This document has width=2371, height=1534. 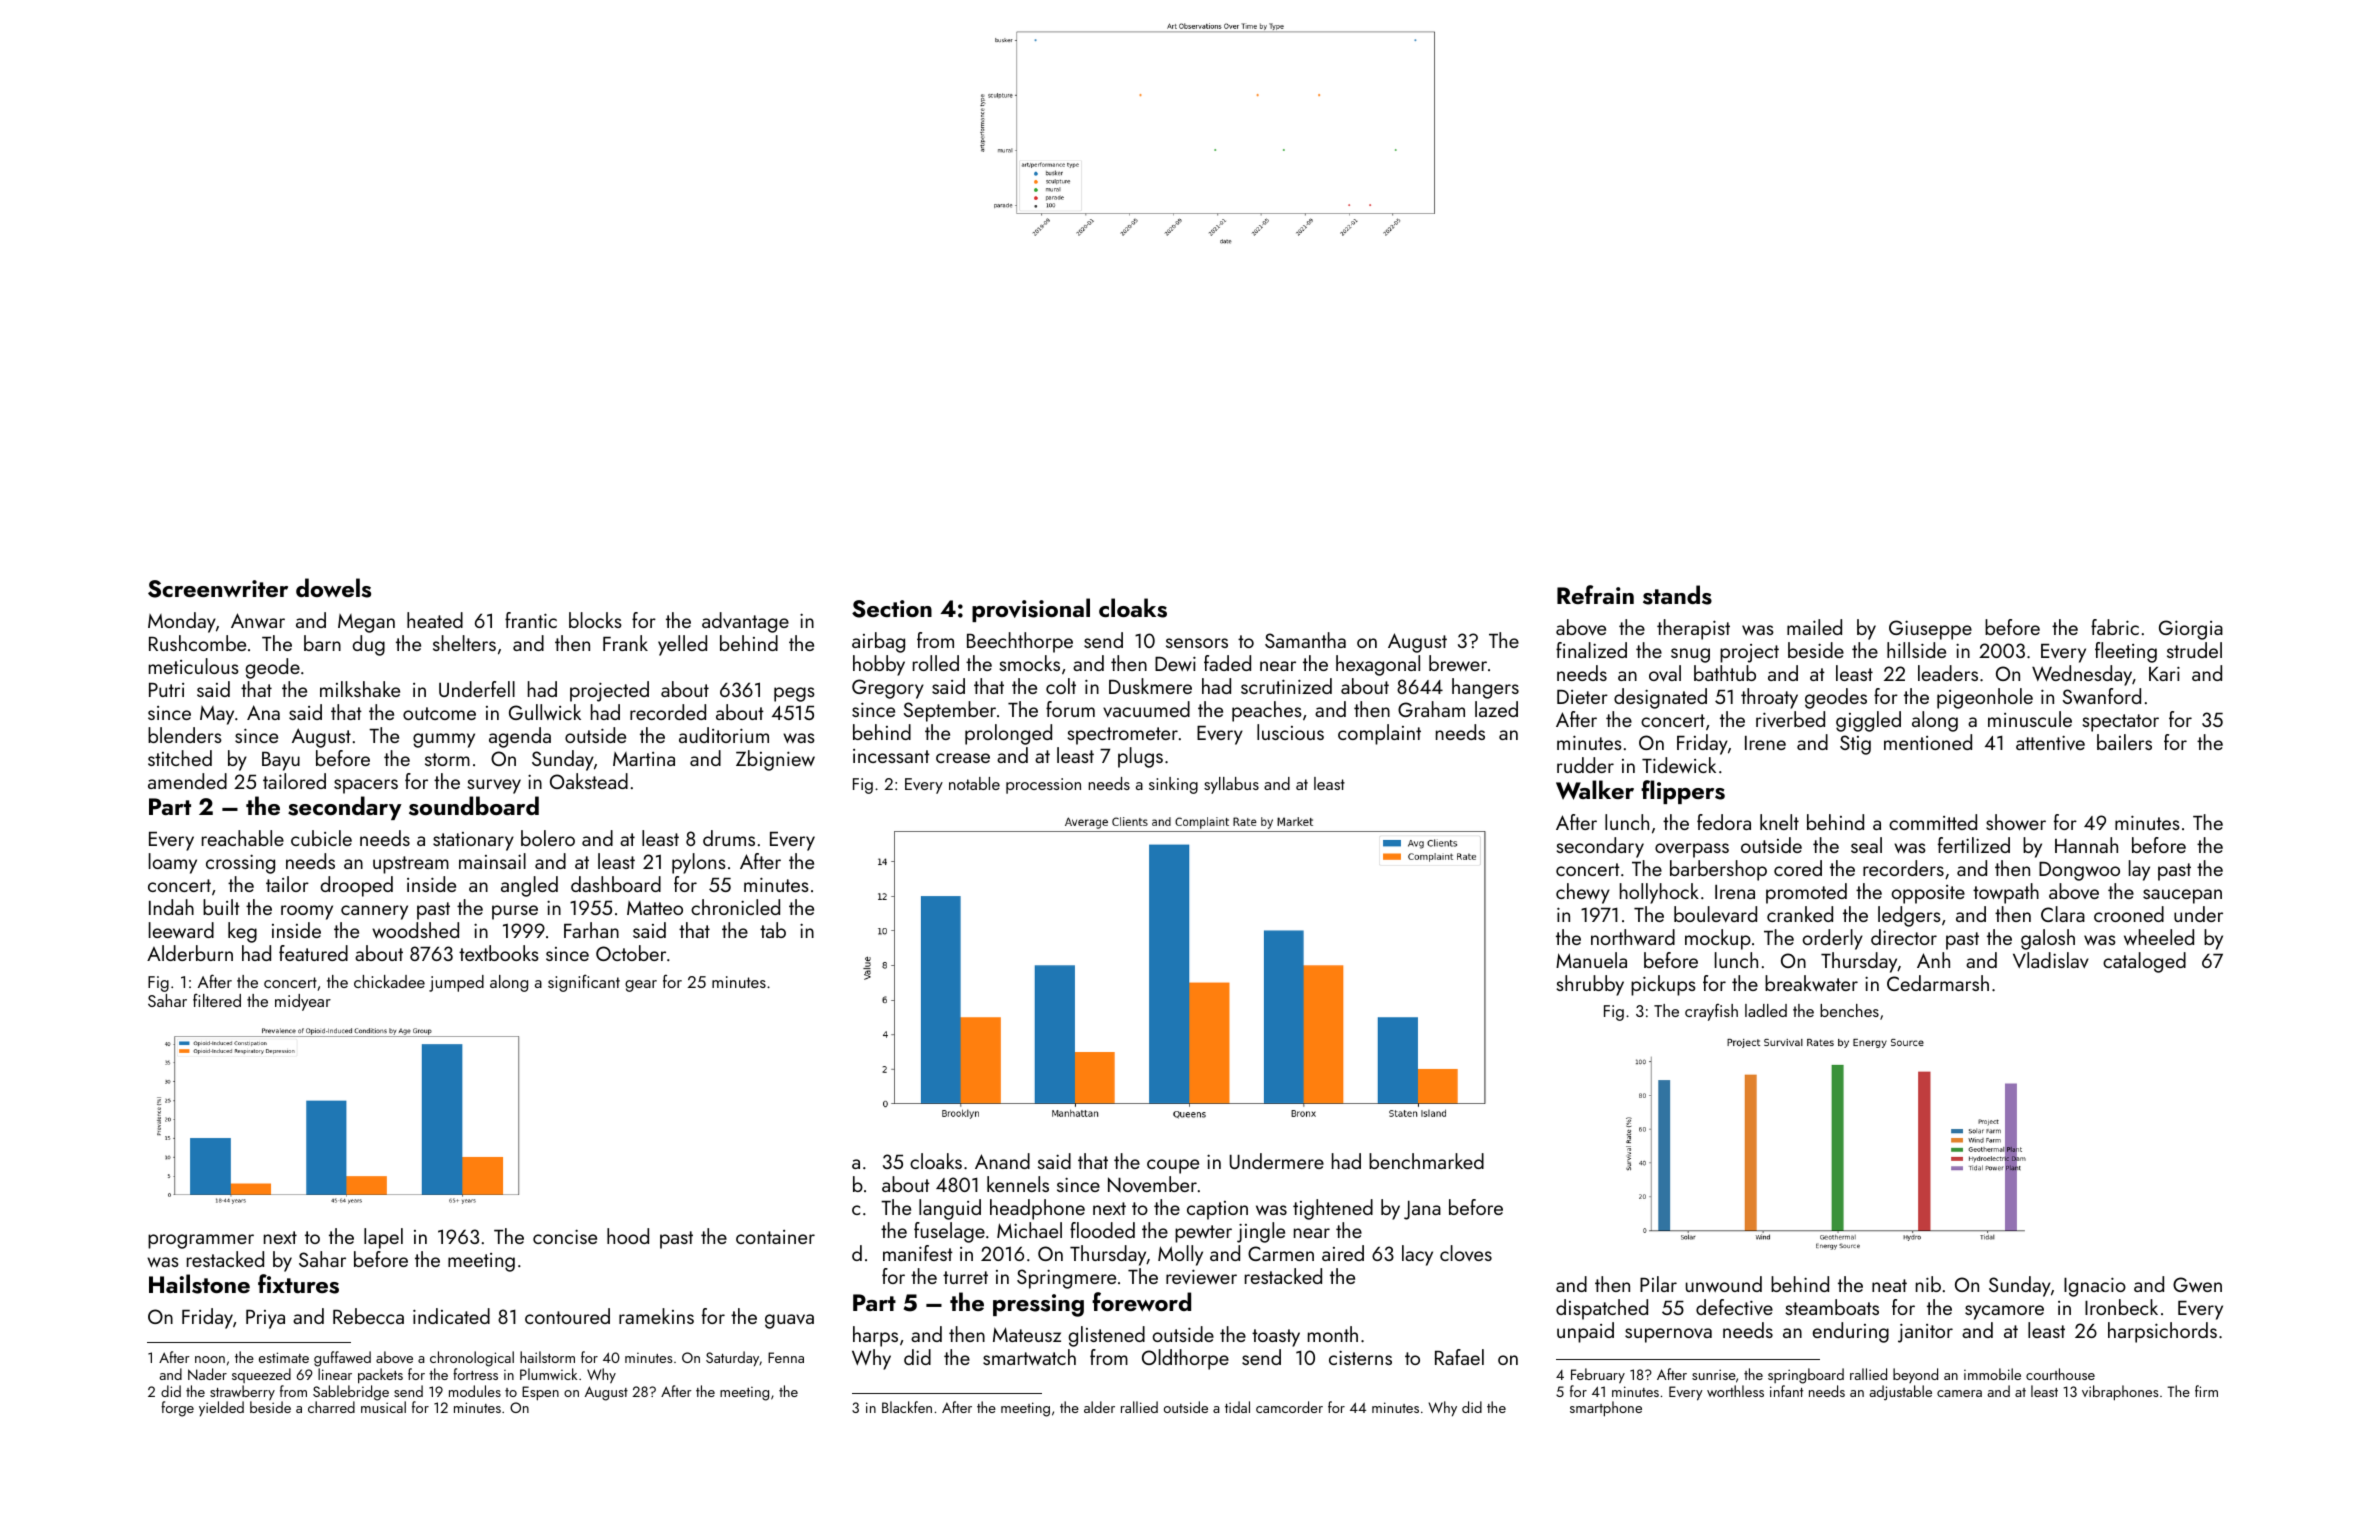 What do you see at coordinates (1037, 1209) in the document?
I see `headphone` at bounding box center [1037, 1209].
